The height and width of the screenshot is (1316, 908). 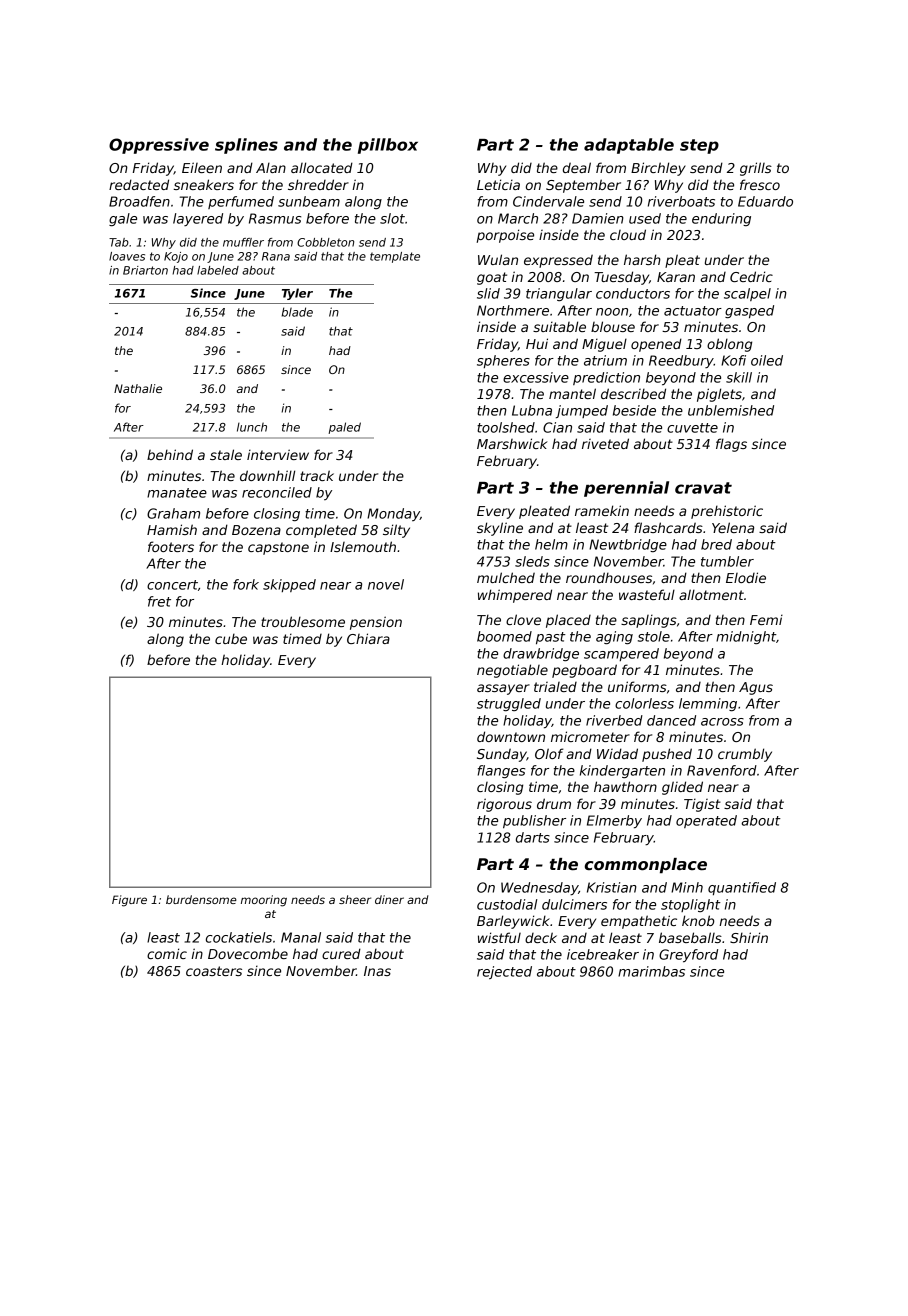 I want to click on Leticia, so click(x=498, y=184).
